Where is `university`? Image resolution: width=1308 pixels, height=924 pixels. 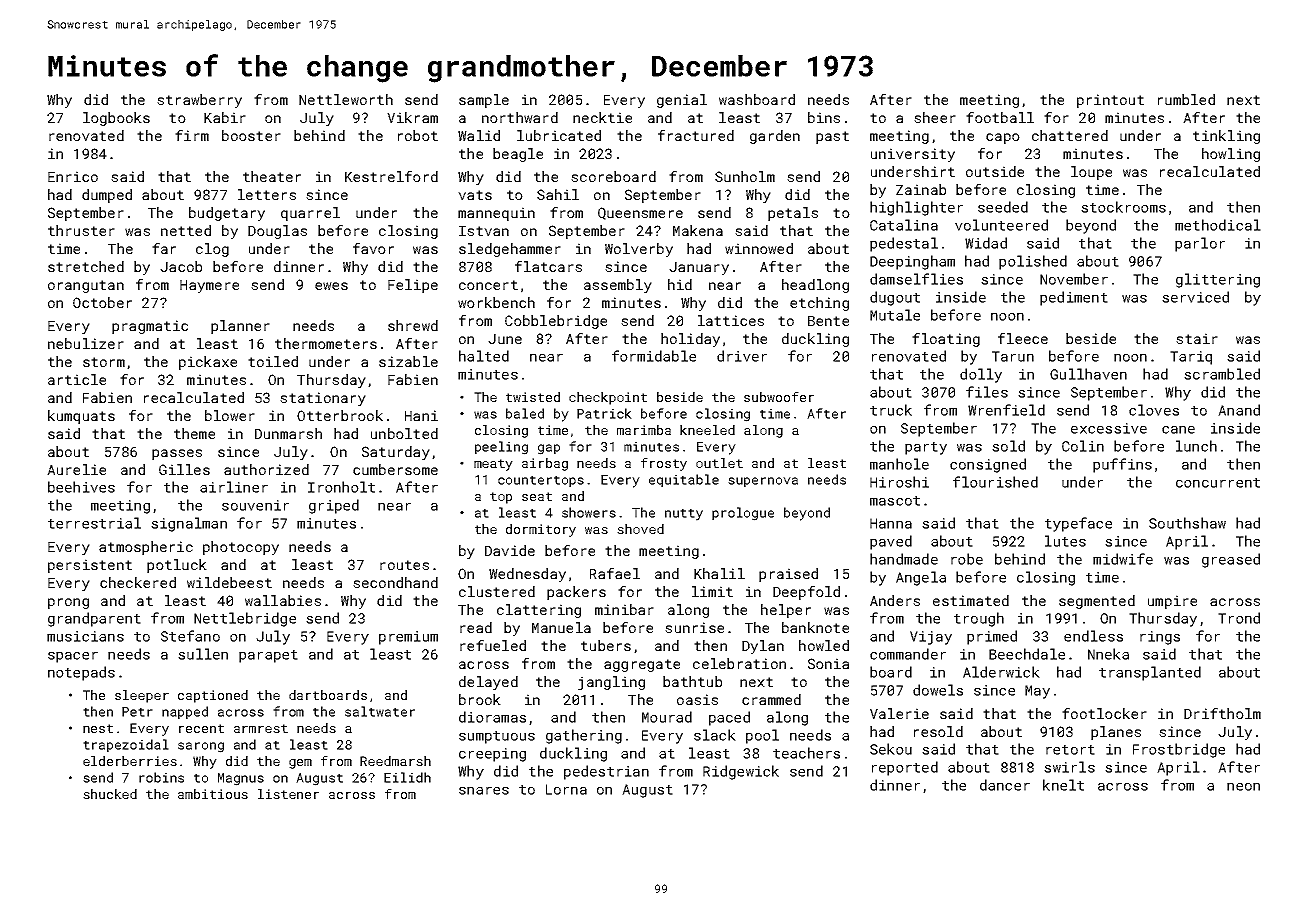 university is located at coordinates (913, 155).
